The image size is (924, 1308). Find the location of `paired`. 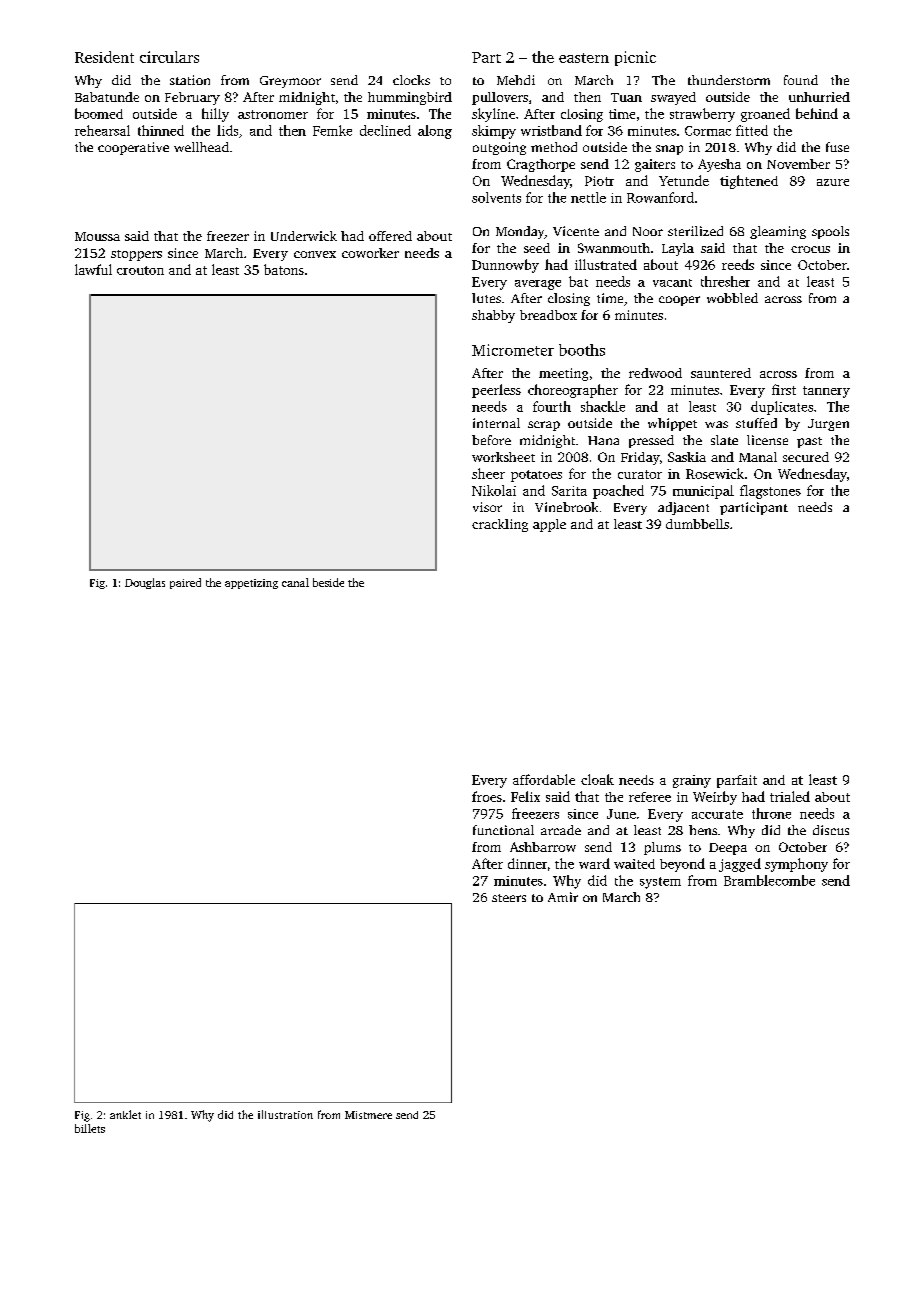

paired is located at coordinates (185, 583).
